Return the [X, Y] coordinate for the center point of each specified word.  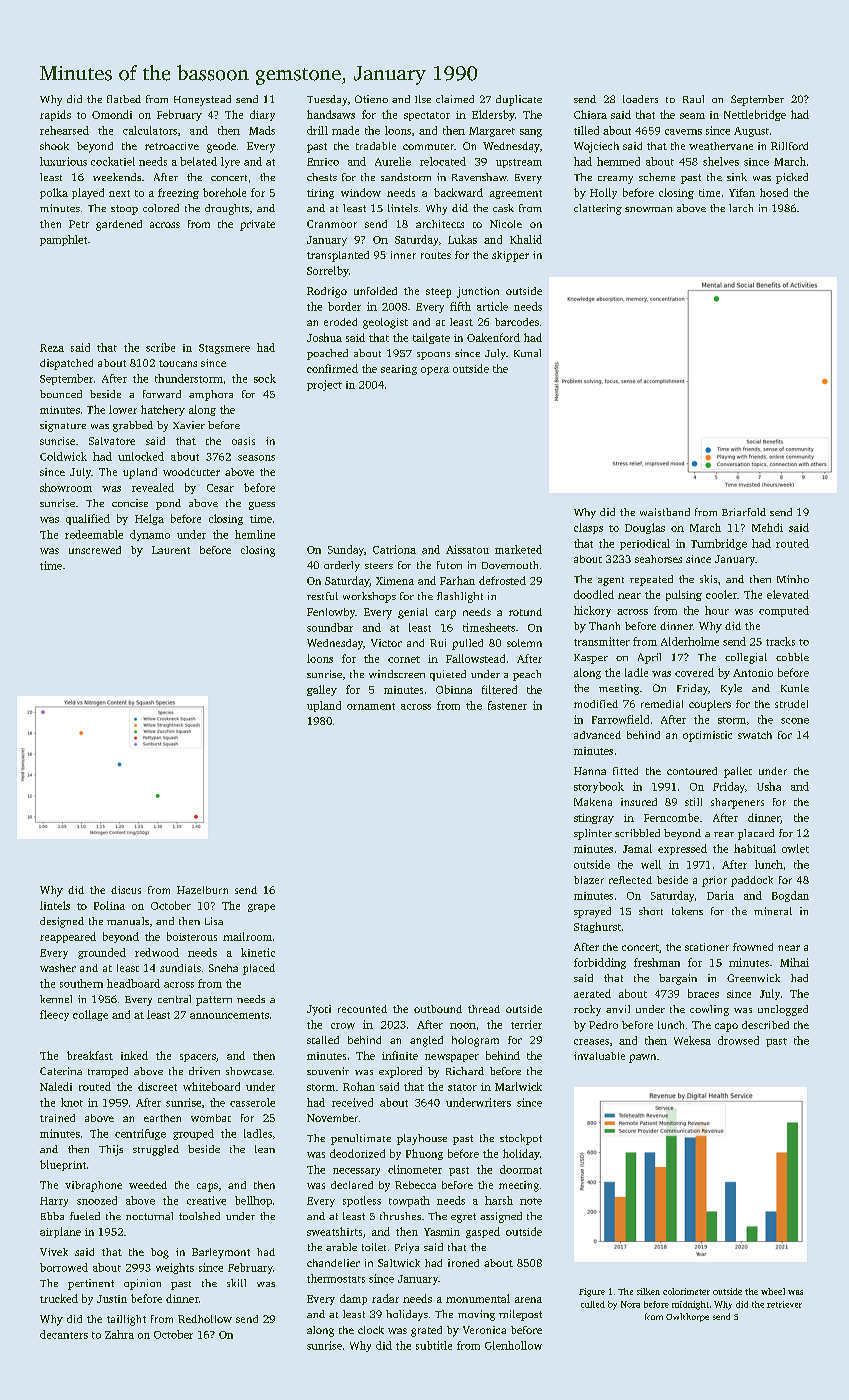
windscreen [397, 674]
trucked [59, 1298]
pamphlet [63, 240]
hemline [255, 534]
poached [327, 354]
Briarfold [744, 512]
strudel [791, 704]
